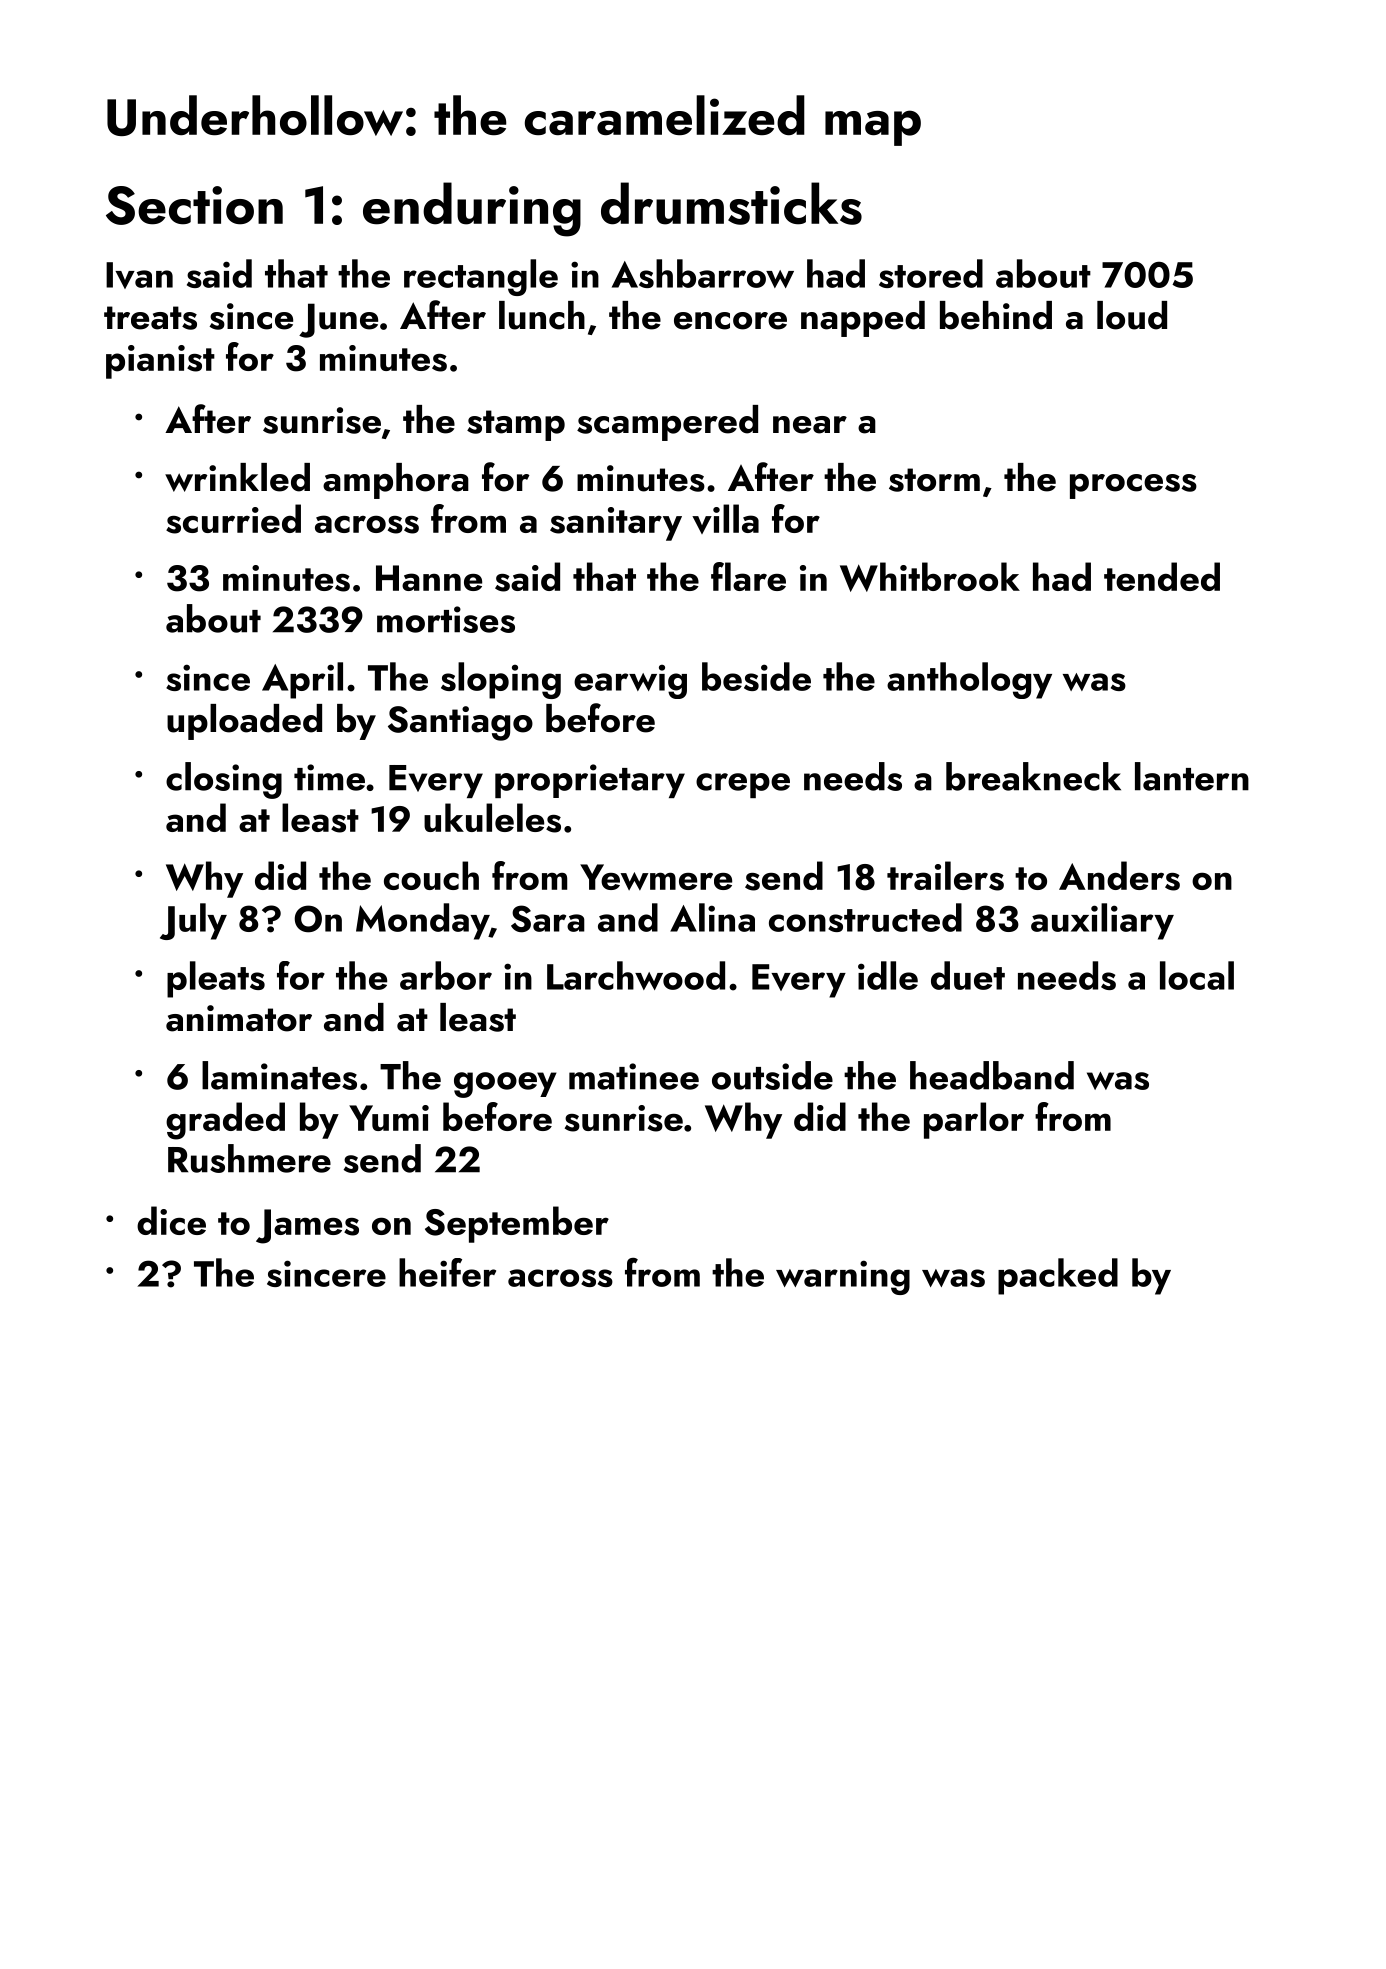 The image size is (1386, 1969). Describe the element at coordinates (731, 203) in the screenshot. I see `drumsticks` at that location.
